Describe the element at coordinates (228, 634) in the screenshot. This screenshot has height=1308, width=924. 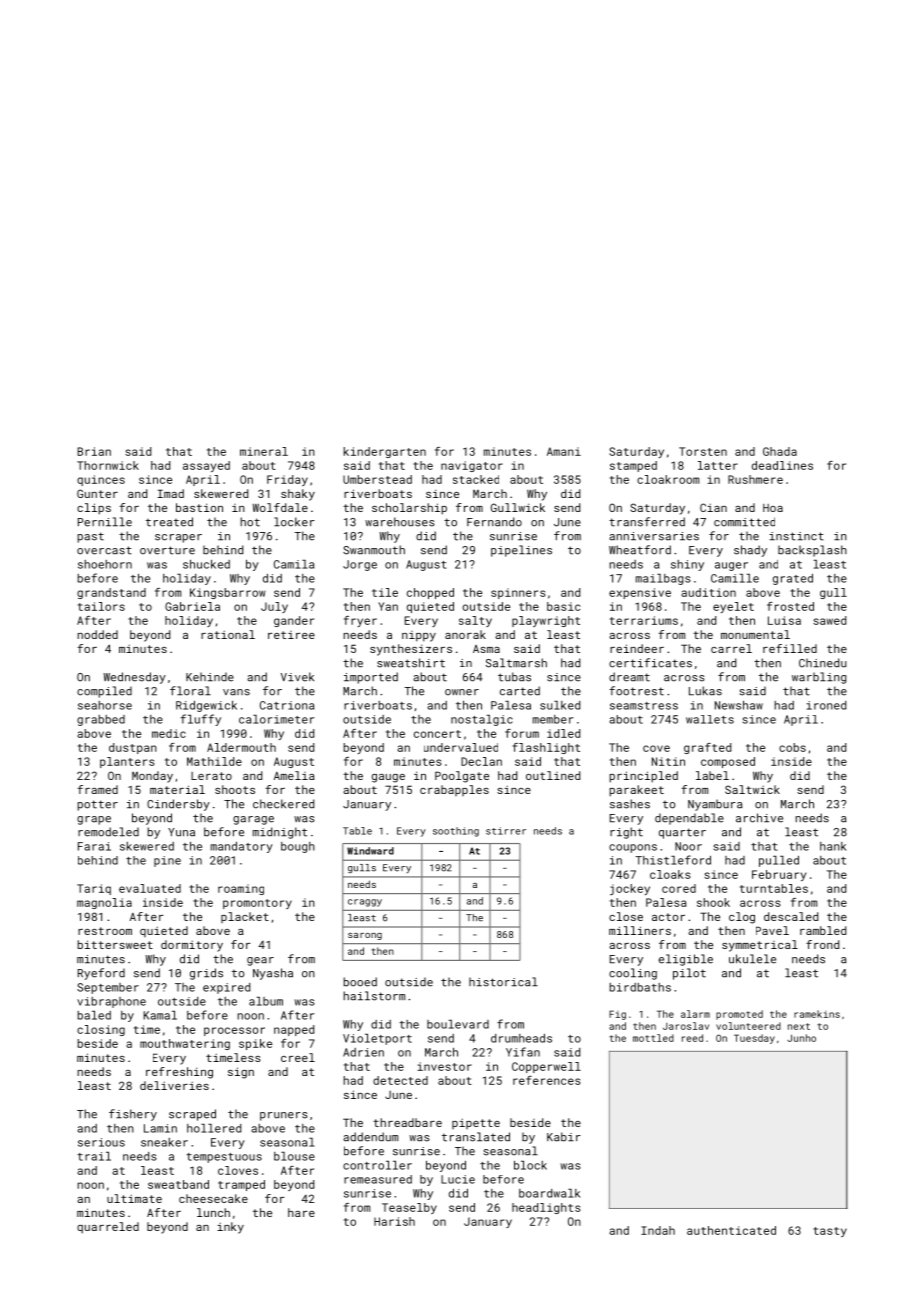
I see `rational` at that location.
